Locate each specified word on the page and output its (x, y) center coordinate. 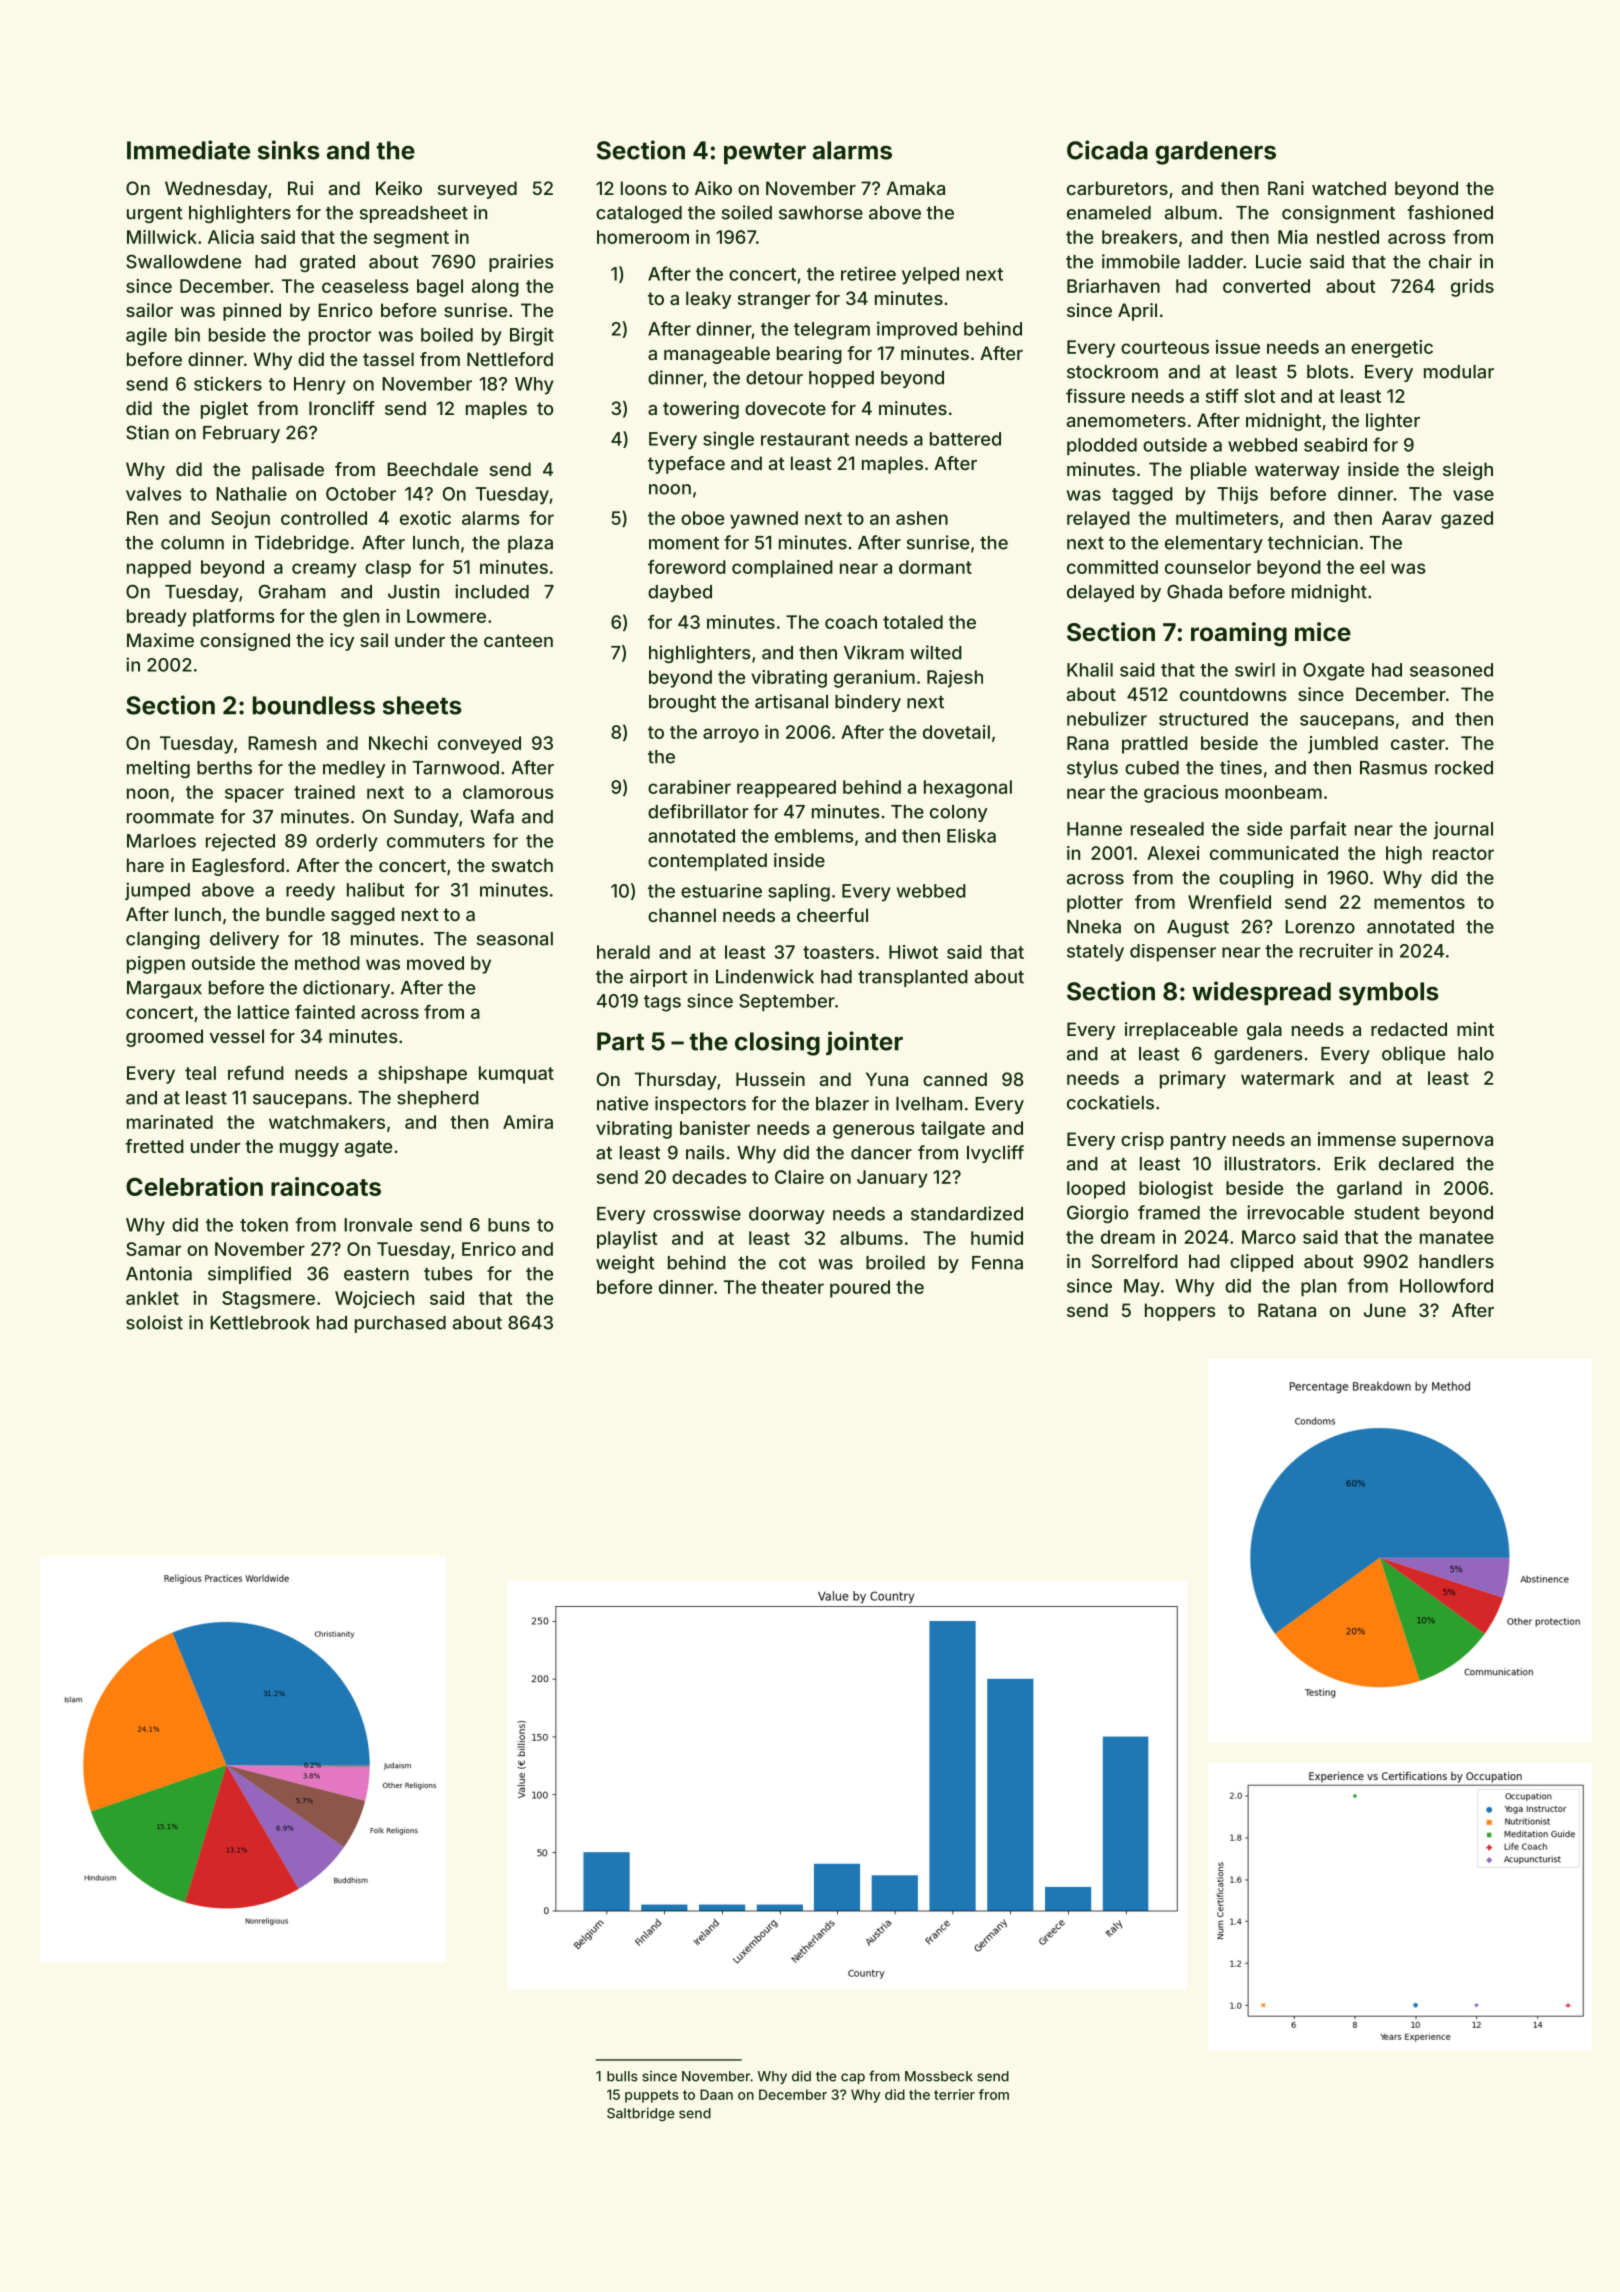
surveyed (477, 190)
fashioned (1450, 212)
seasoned (1451, 670)
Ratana (1287, 1310)
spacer (254, 795)
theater (792, 1287)
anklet (152, 1298)
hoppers (1180, 1312)
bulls (622, 2076)
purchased (400, 1324)
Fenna (997, 1263)
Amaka (915, 188)
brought (682, 703)
